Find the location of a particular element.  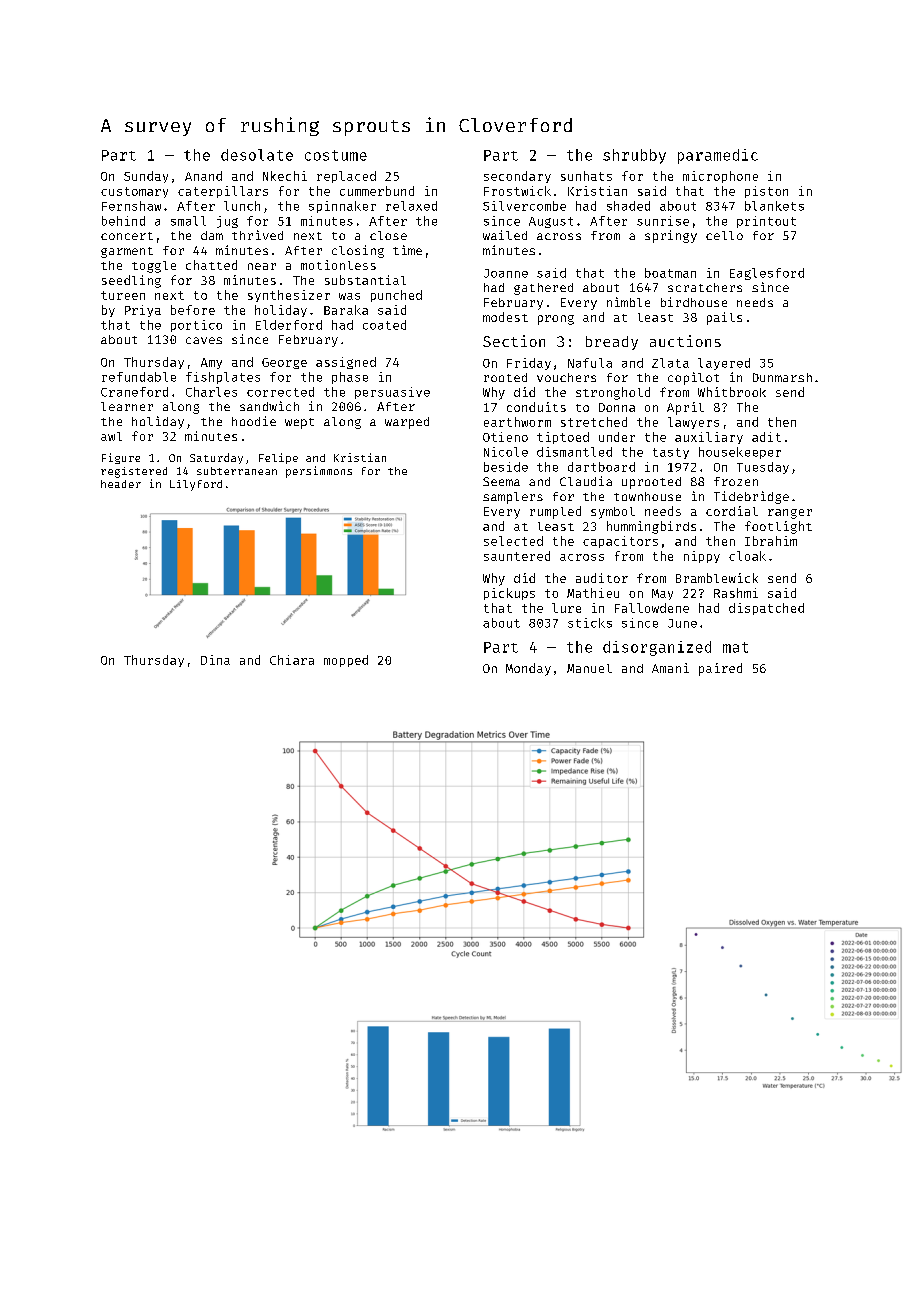

earthworm is located at coordinates (517, 422).
